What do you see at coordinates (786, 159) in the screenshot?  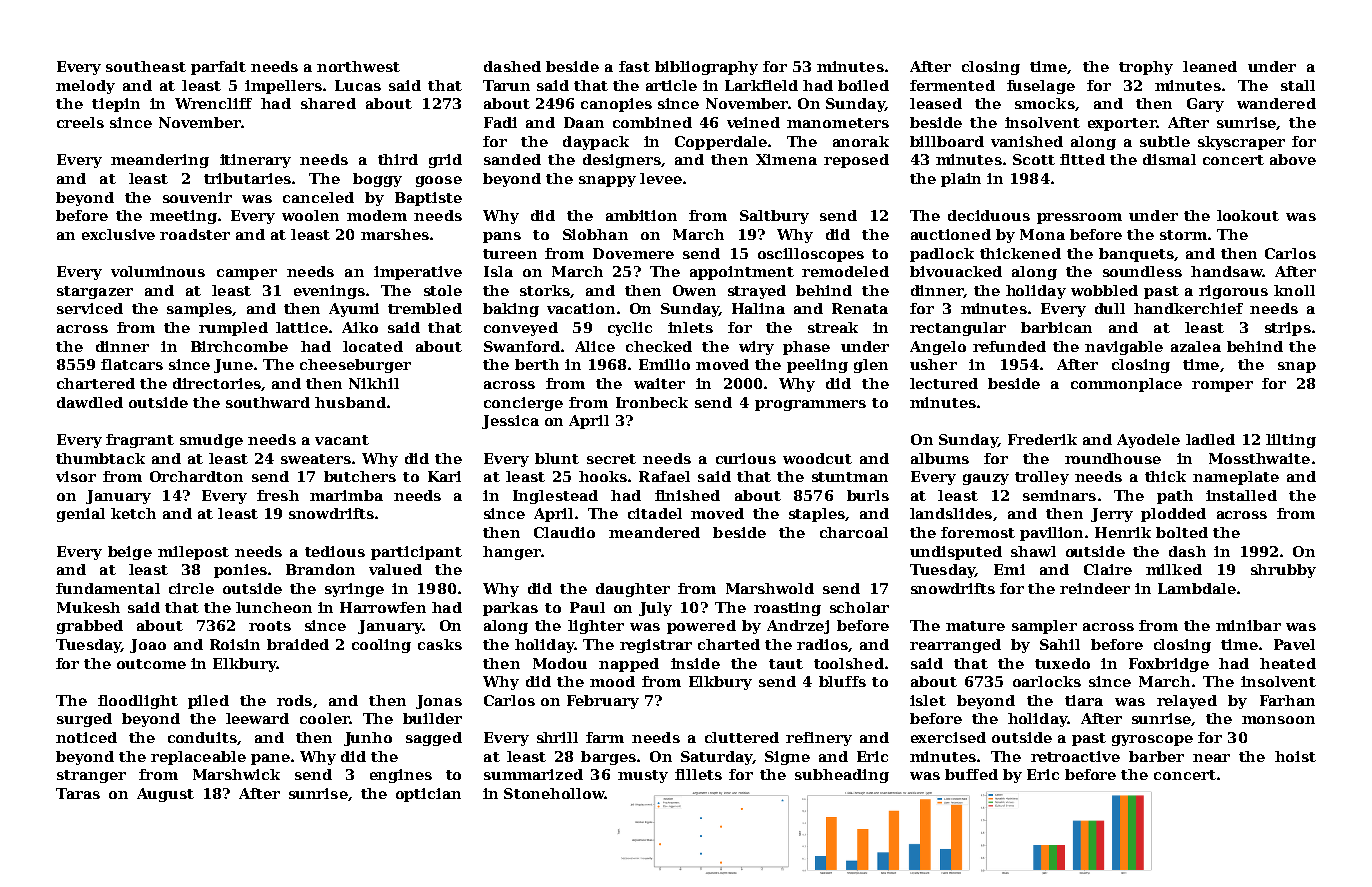 I see `Ximena` at bounding box center [786, 159].
